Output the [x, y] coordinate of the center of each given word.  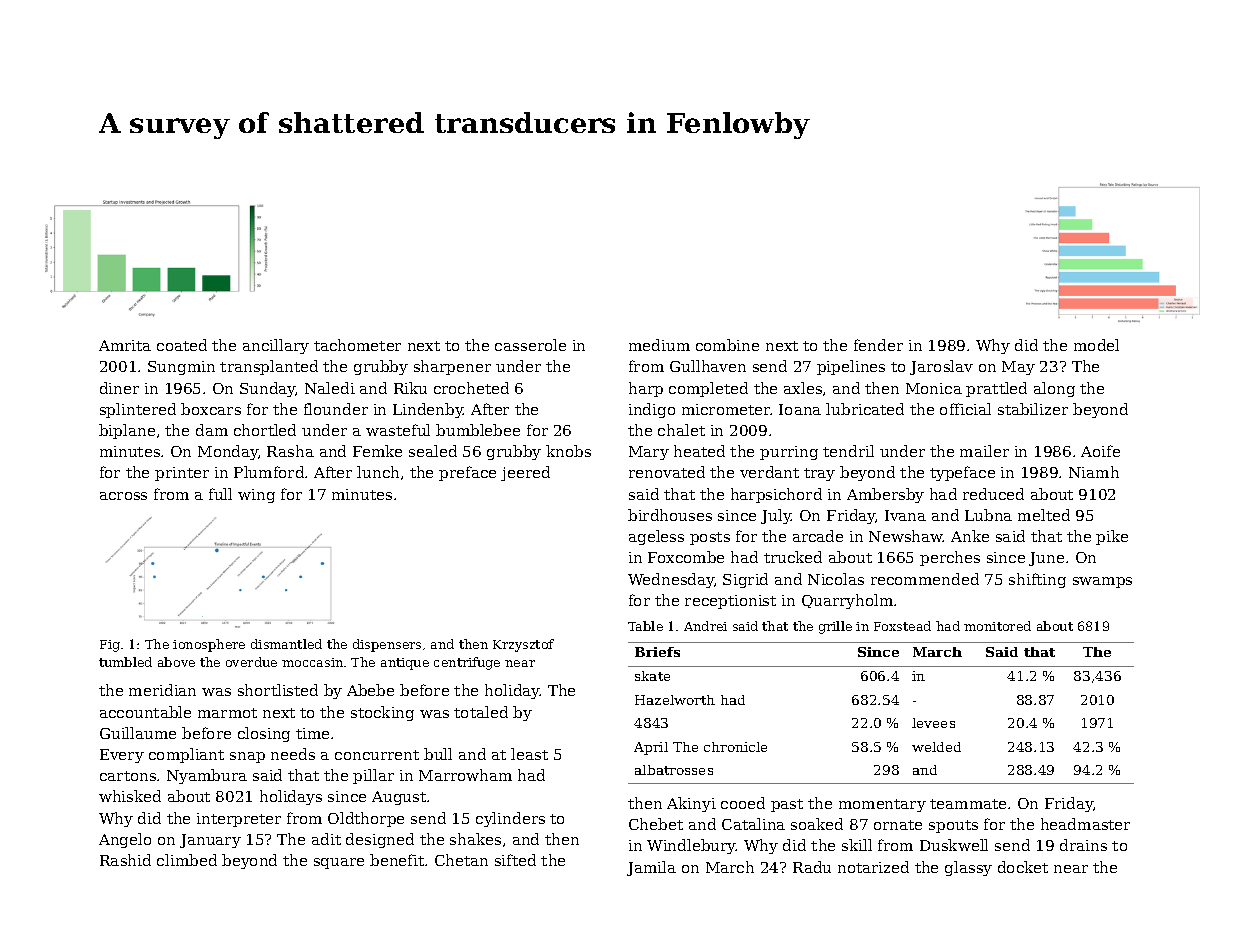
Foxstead [902, 626]
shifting [1037, 580]
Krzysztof [523, 645]
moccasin [312, 662]
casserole [530, 345]
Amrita [125, 345]
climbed [187, 860]
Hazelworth [675, 700]
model [1096, 345]
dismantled [286, 644]
